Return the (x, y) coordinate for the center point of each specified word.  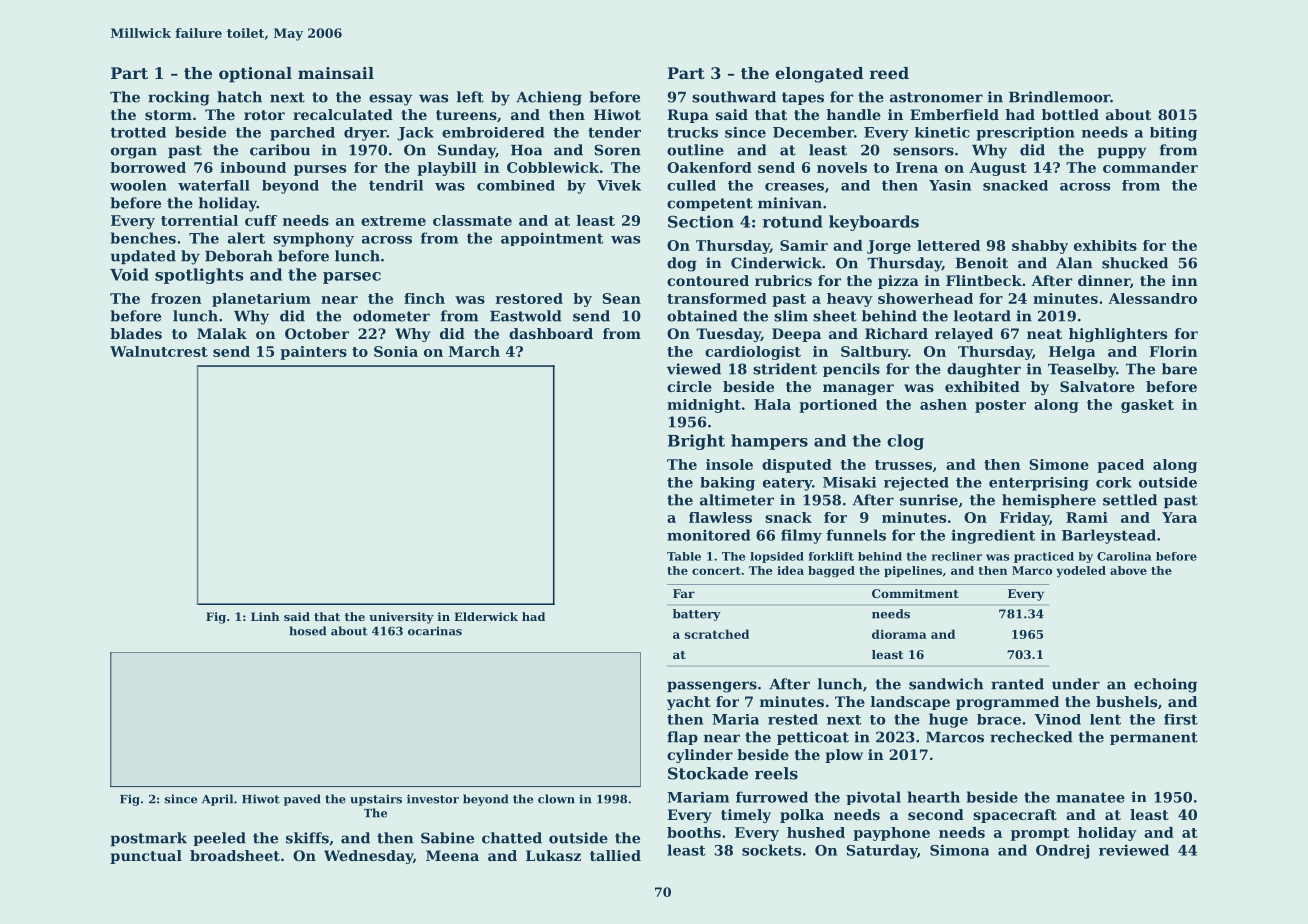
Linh (265, 616)
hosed (307, 631)
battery (697, 615)
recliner (957, 556)
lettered (948, 245)
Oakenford (709, 167)
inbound (253, 167)
